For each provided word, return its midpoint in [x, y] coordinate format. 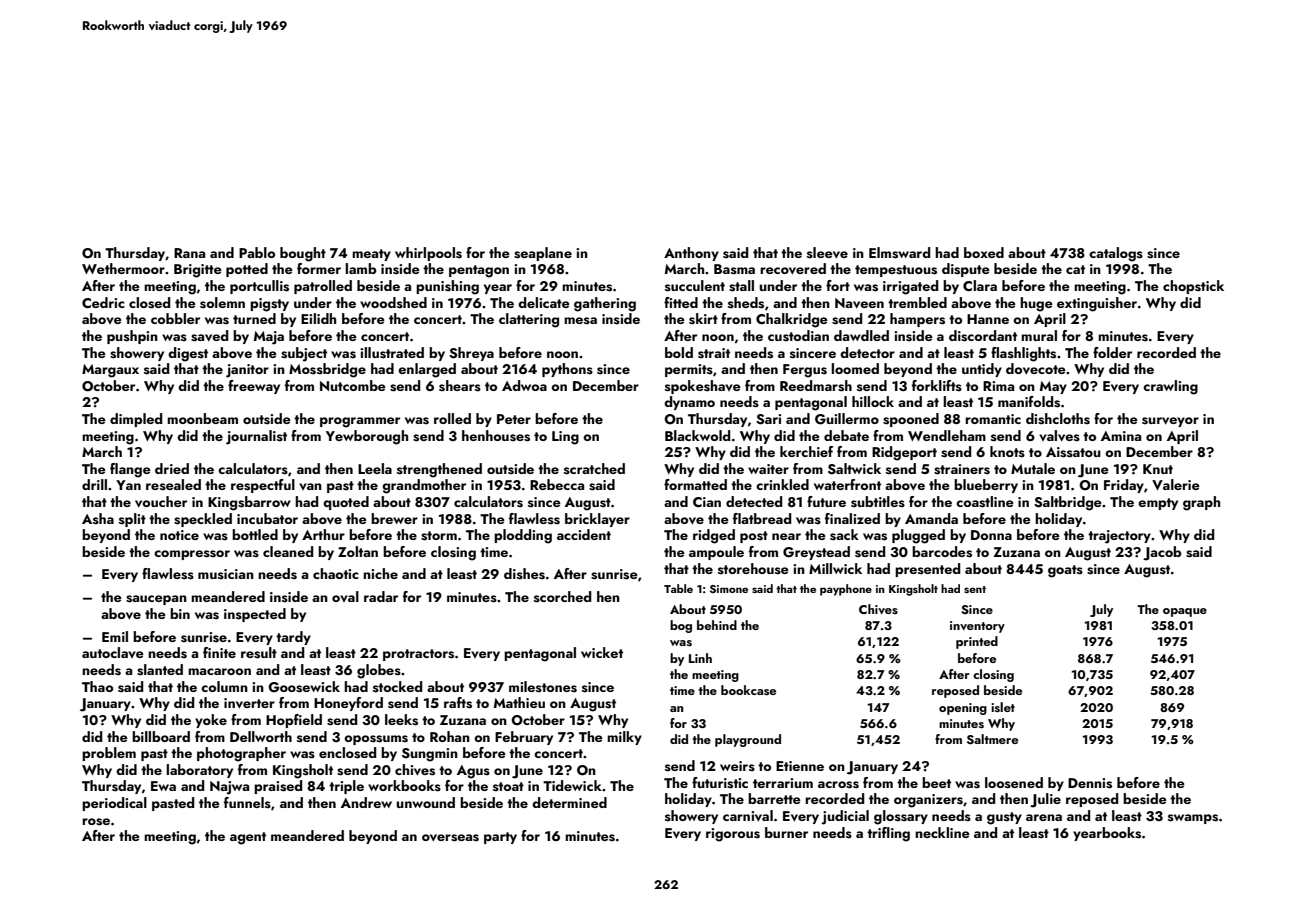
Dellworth [261, 736]
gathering [605, 304]
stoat [508, 787]
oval [345, 596]
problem [109, 754]
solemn [222, 303]
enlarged [427, 370]
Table [678, 588]
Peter [514, 419]
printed [977, 642]
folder [1112, 352]
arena [1044, 817]
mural [1039, 335]
